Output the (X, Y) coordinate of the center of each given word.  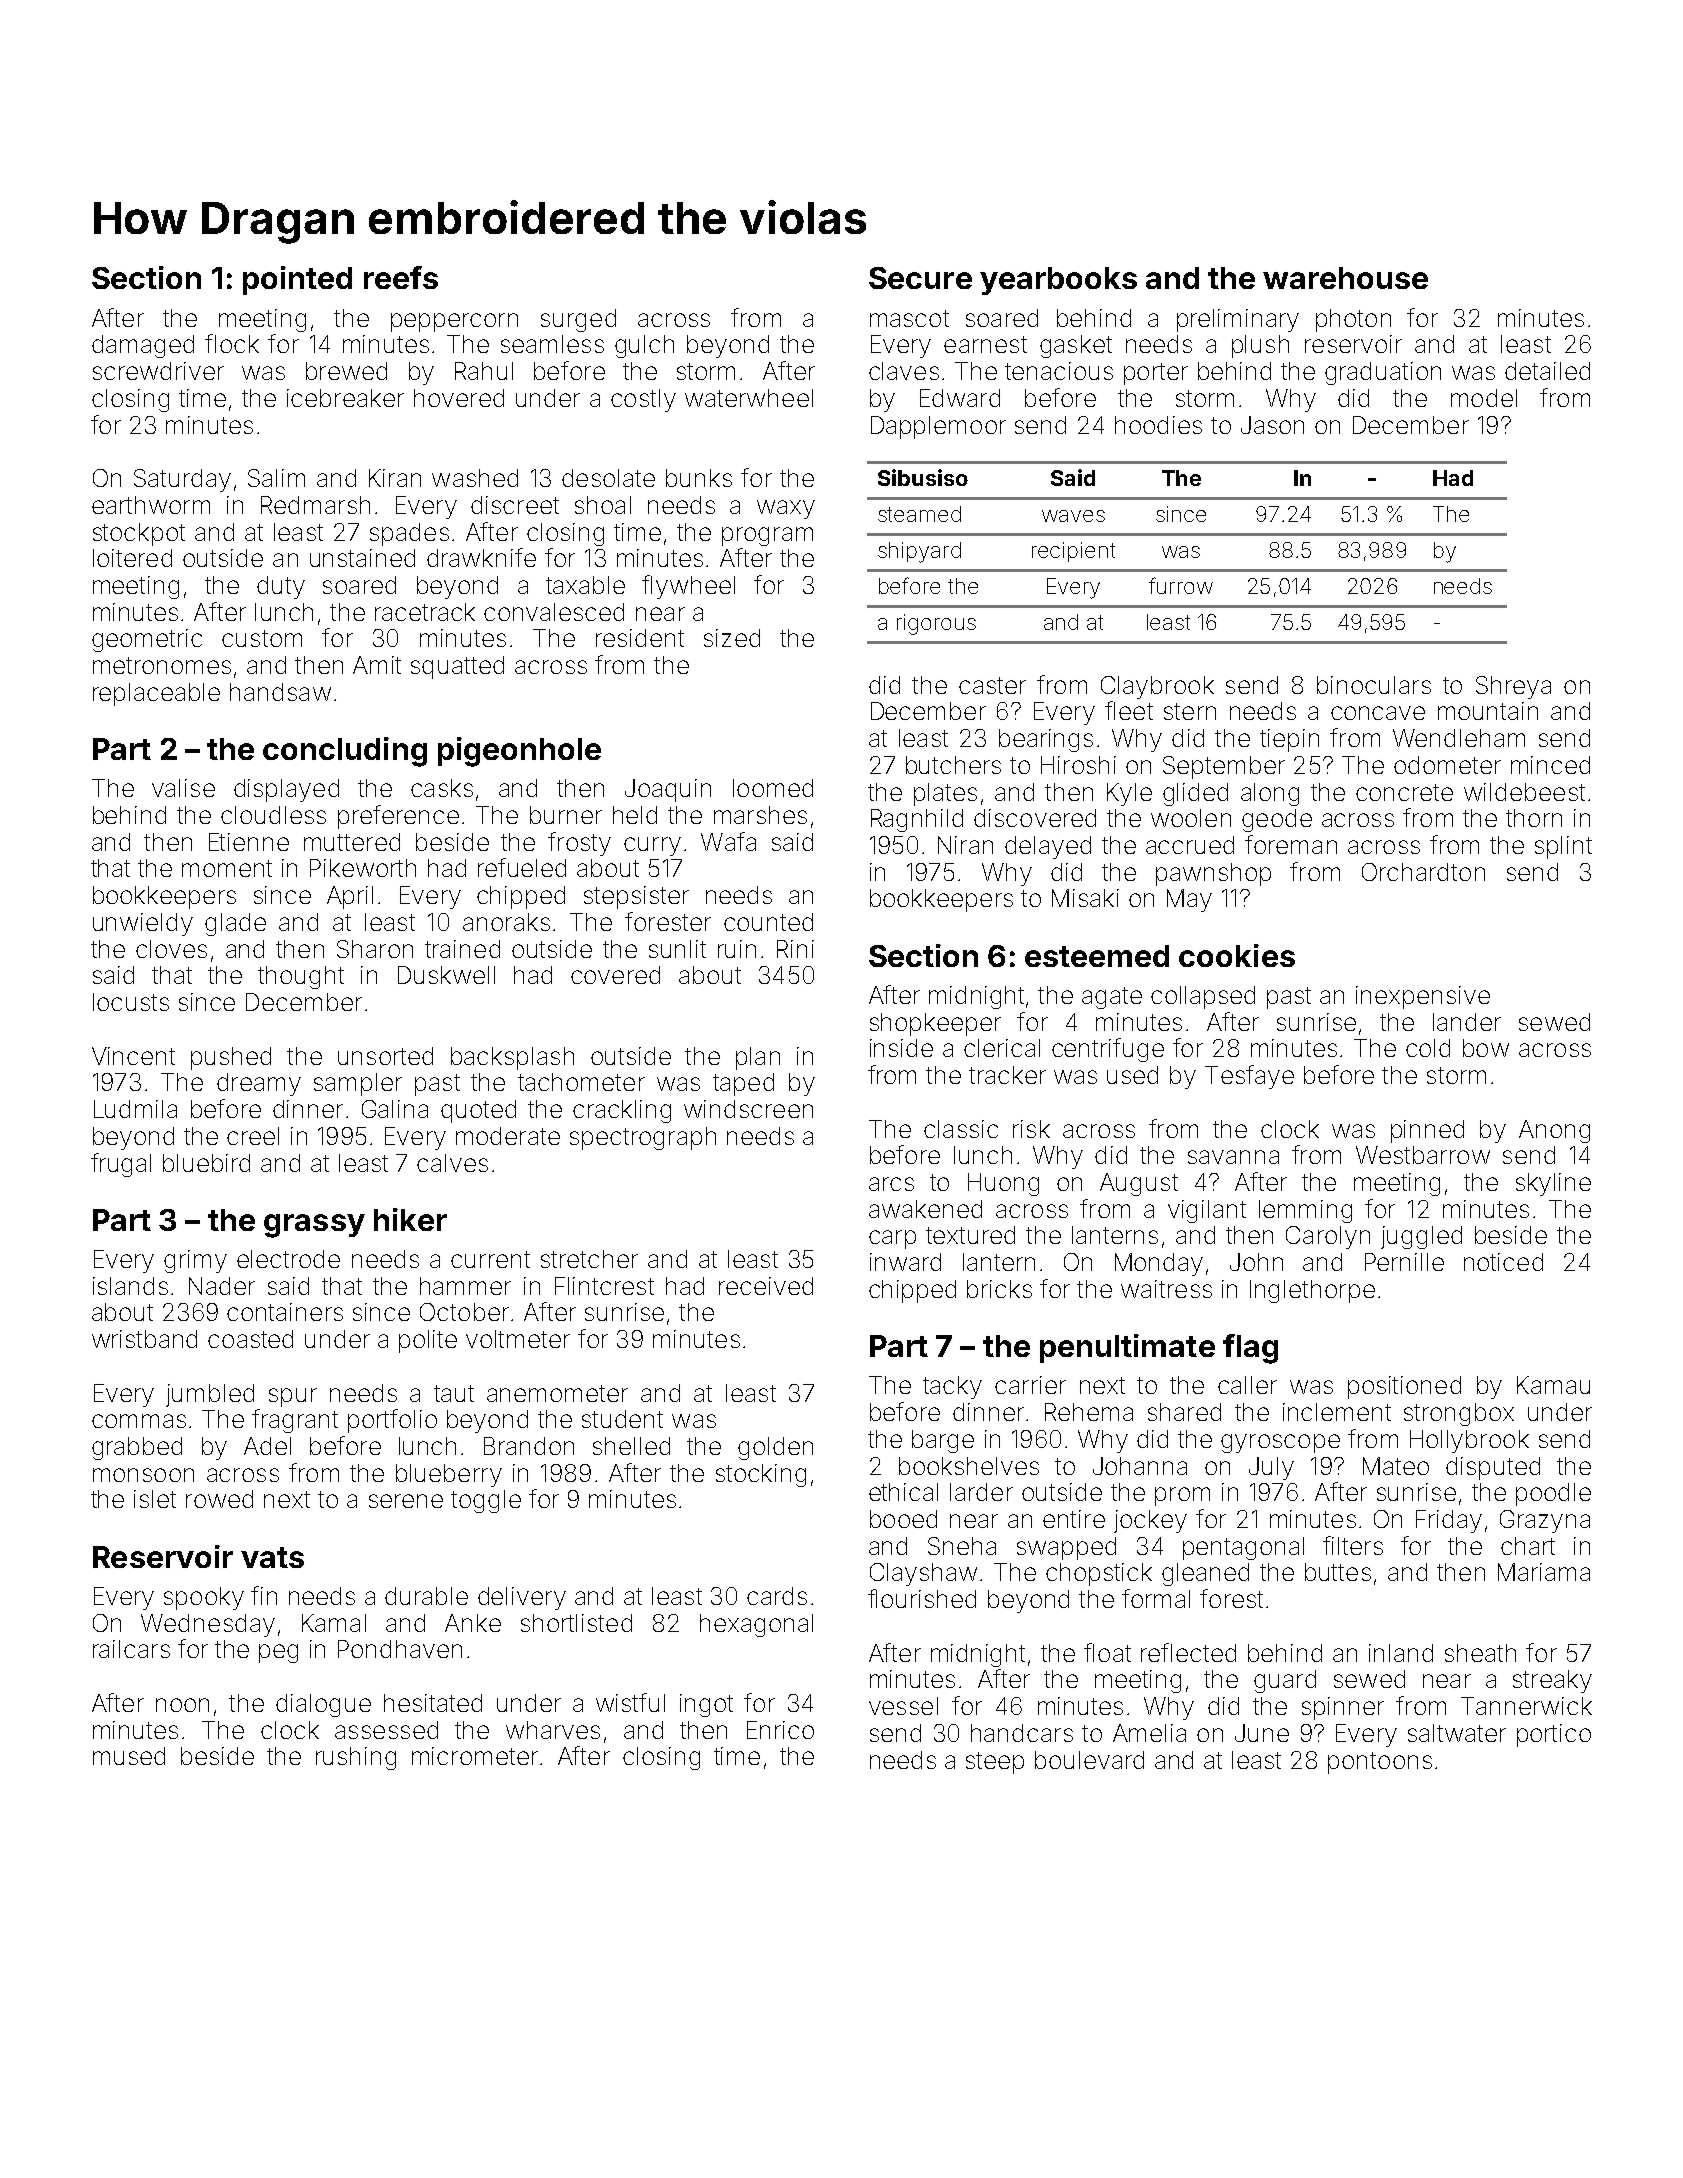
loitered (132, 558)
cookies (1237, 955)
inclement (1337, 1412)
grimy (195, 1261)
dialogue (323, 1705)
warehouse (1345, 278)
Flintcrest (604, 1286)
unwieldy (143, 924)
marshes (760, 815)
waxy (786, 509)
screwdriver (158, 371)
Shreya (1513, 687)
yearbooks (1058, 281)
